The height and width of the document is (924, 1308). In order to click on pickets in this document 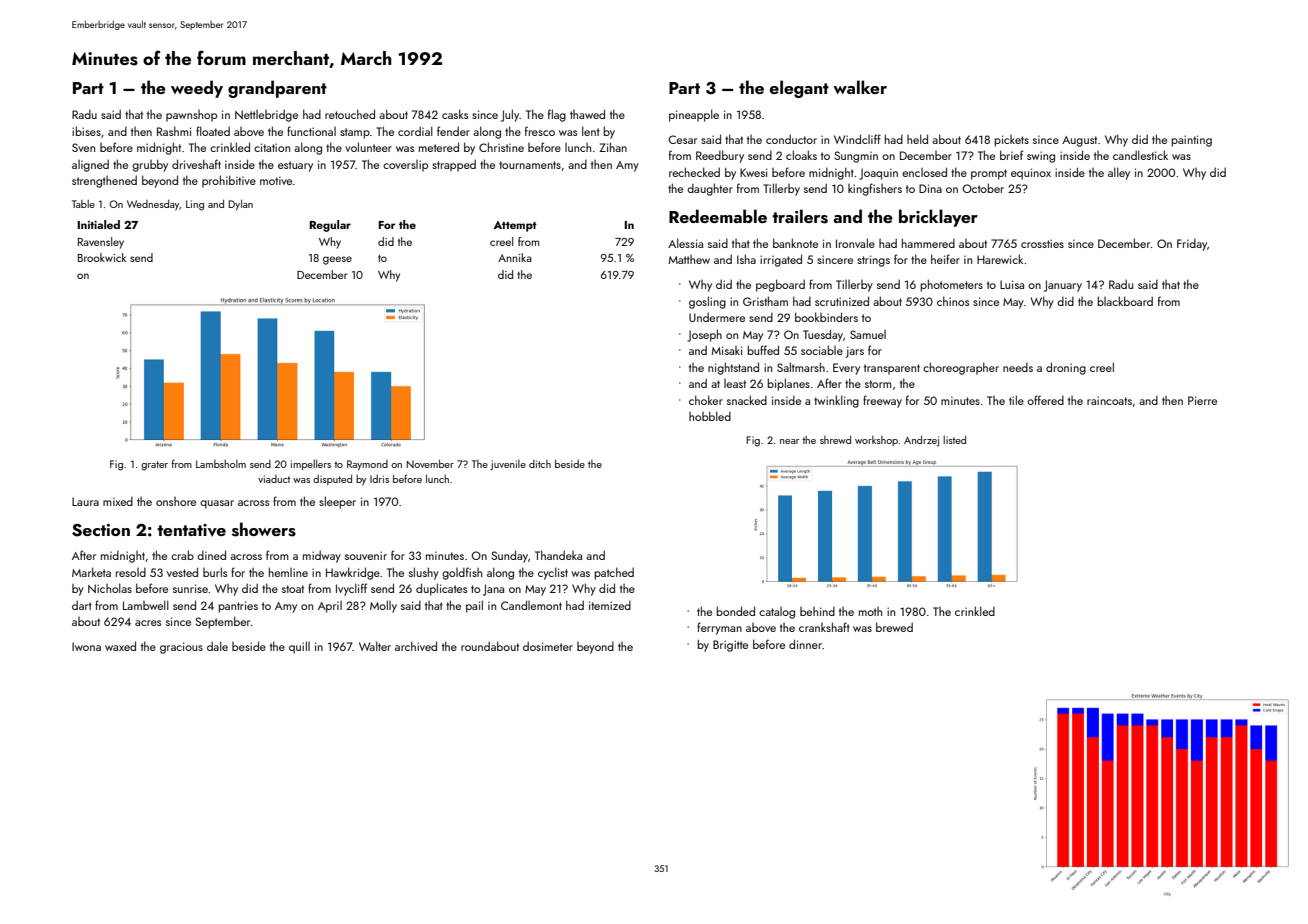, I will do `click(1011, 141)`.
